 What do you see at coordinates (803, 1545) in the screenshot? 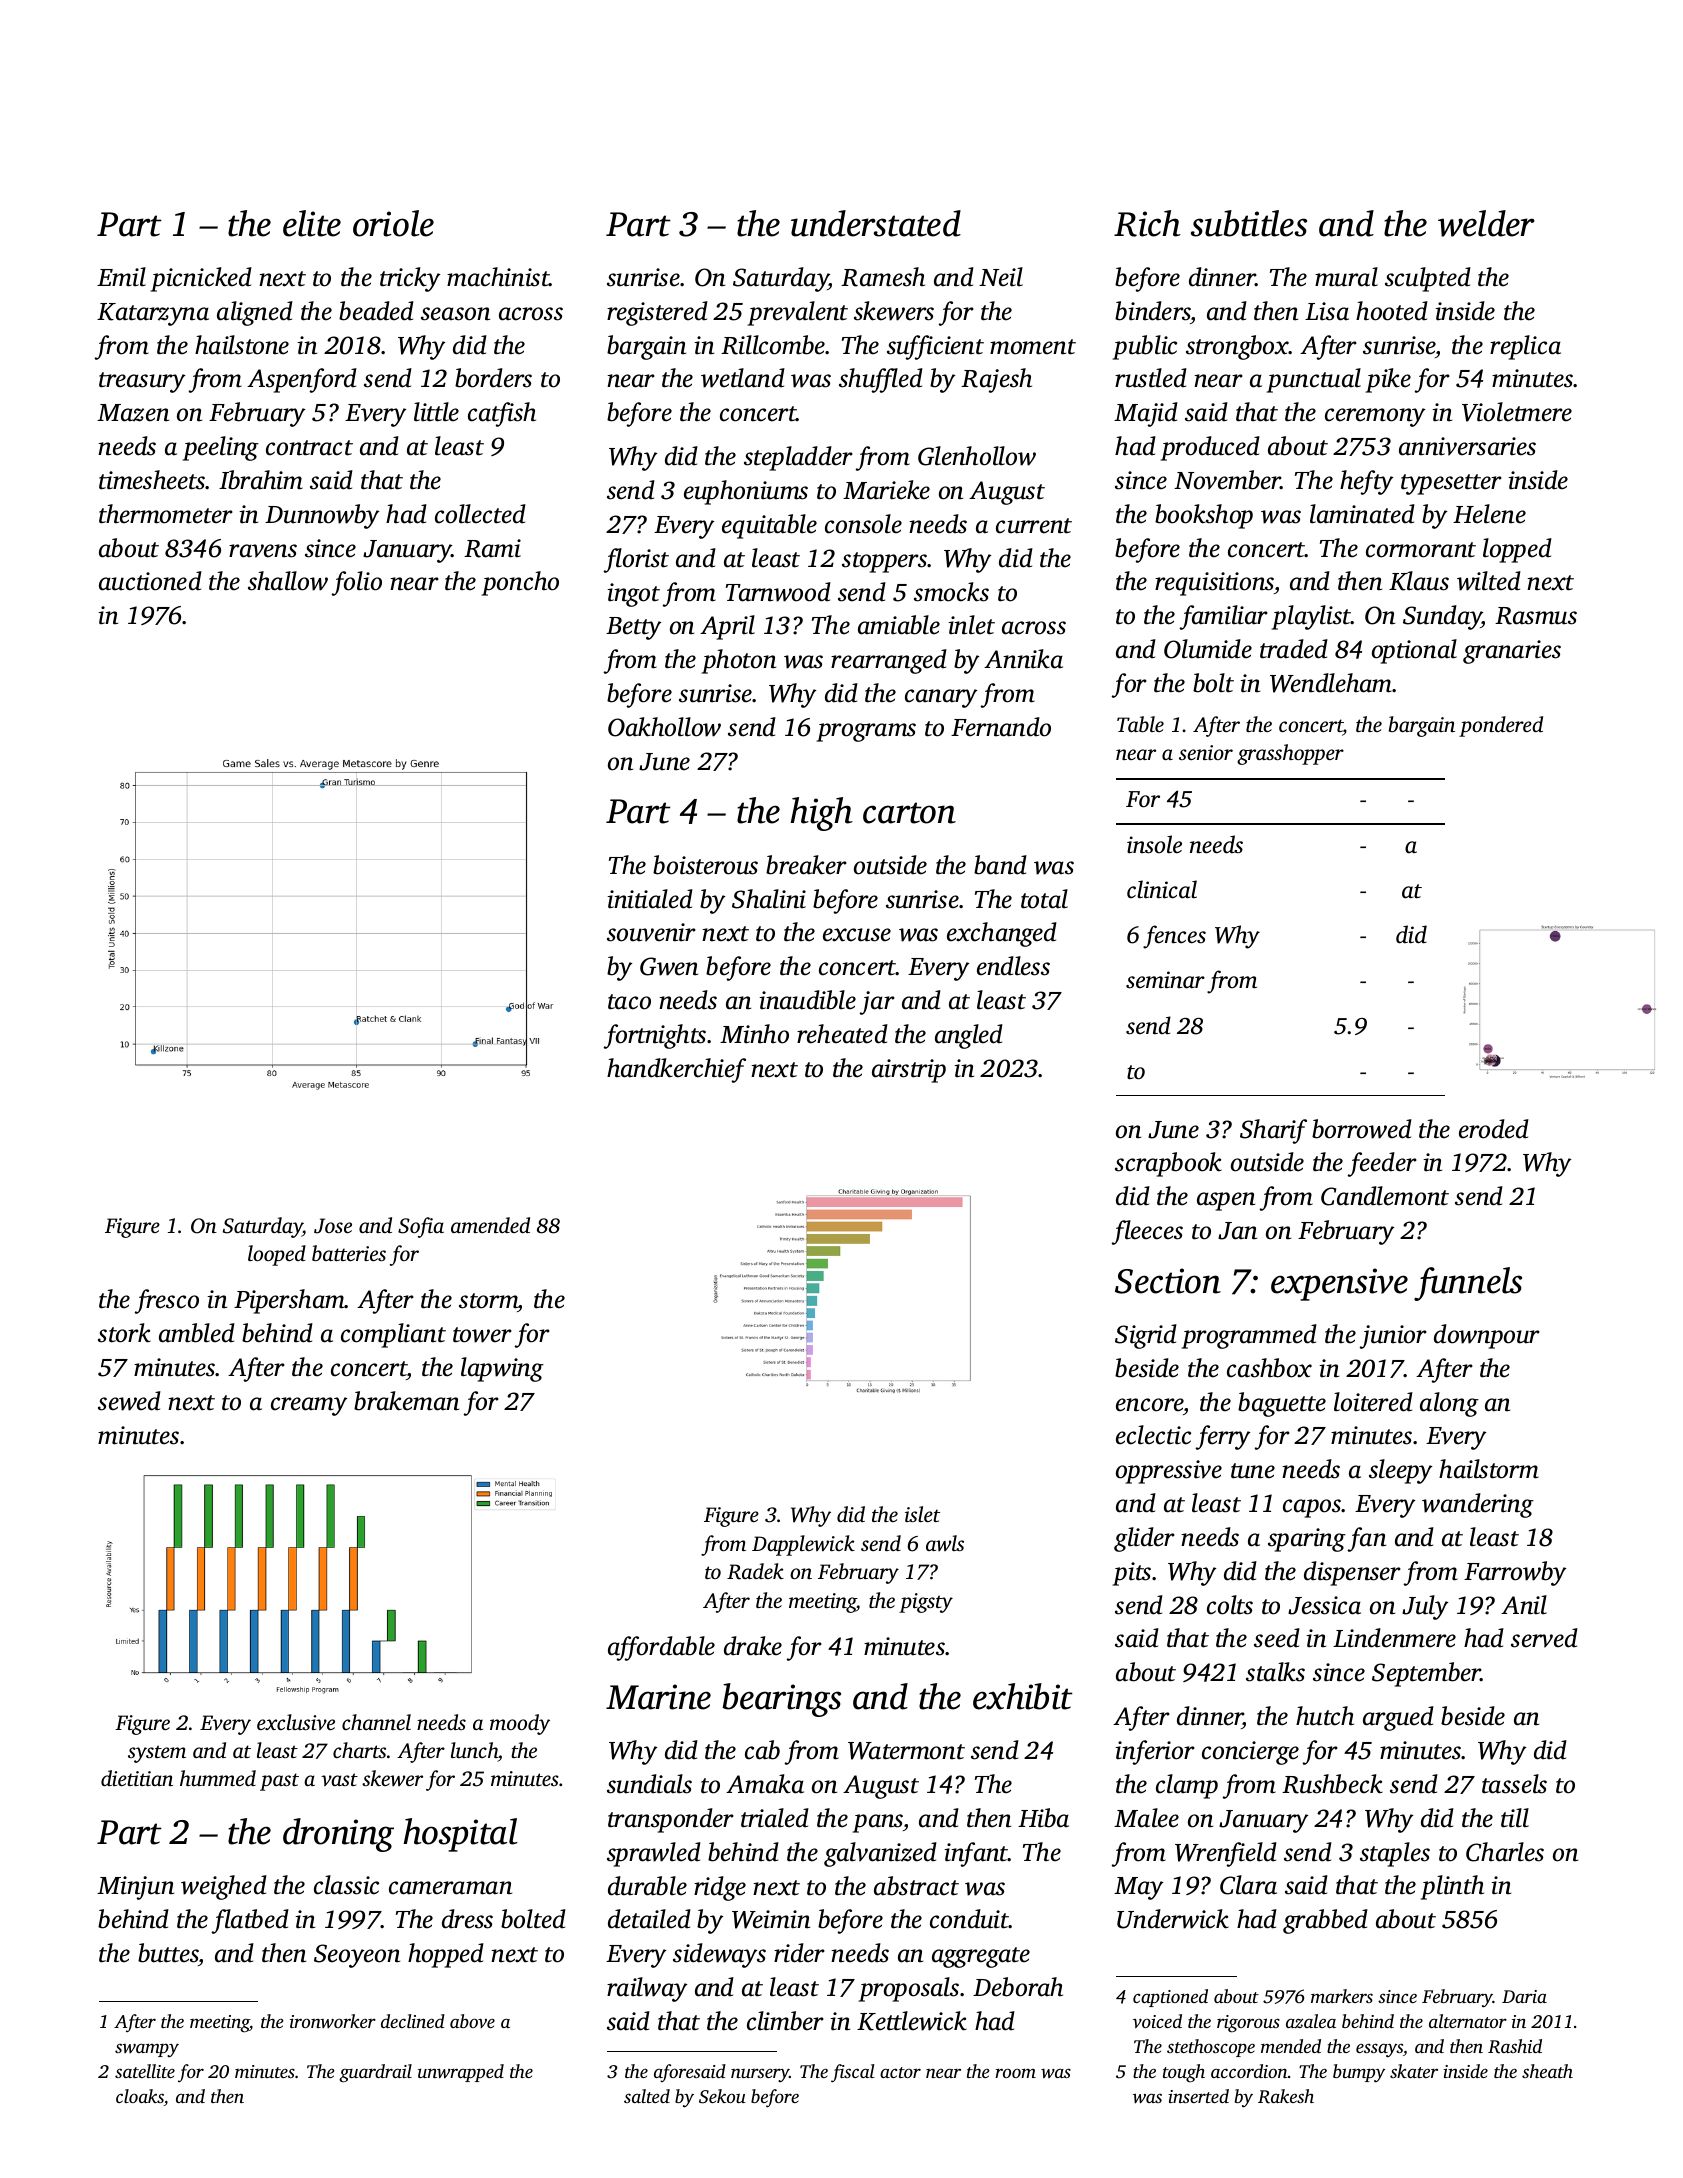
I see `Dapplewick` at bounding box center [803, 1545].
